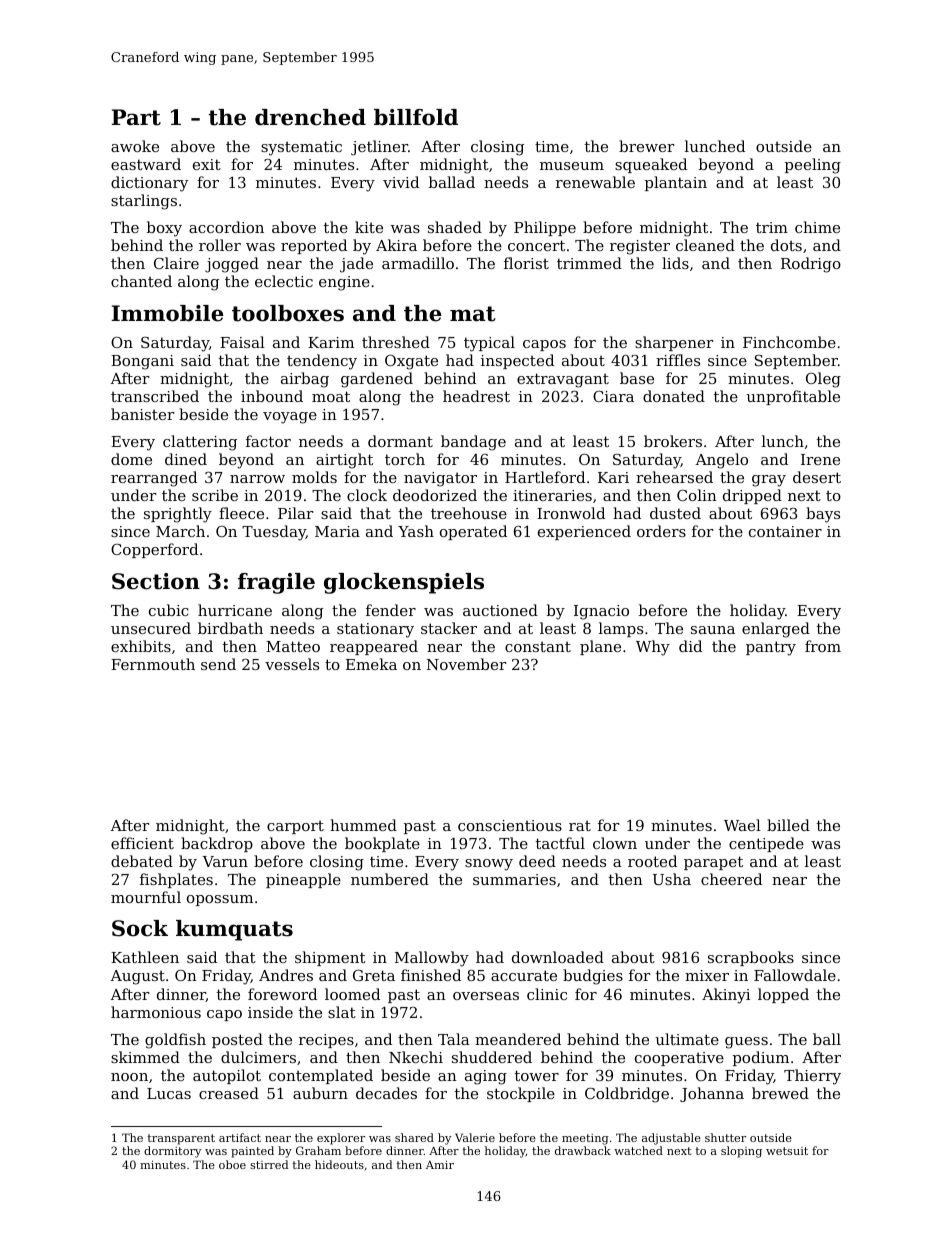 The width and height of the page is (952, 1233). What do you see at coordinates (788, 825) in the page?
I see `billed` at bounding box center [788, 825].
